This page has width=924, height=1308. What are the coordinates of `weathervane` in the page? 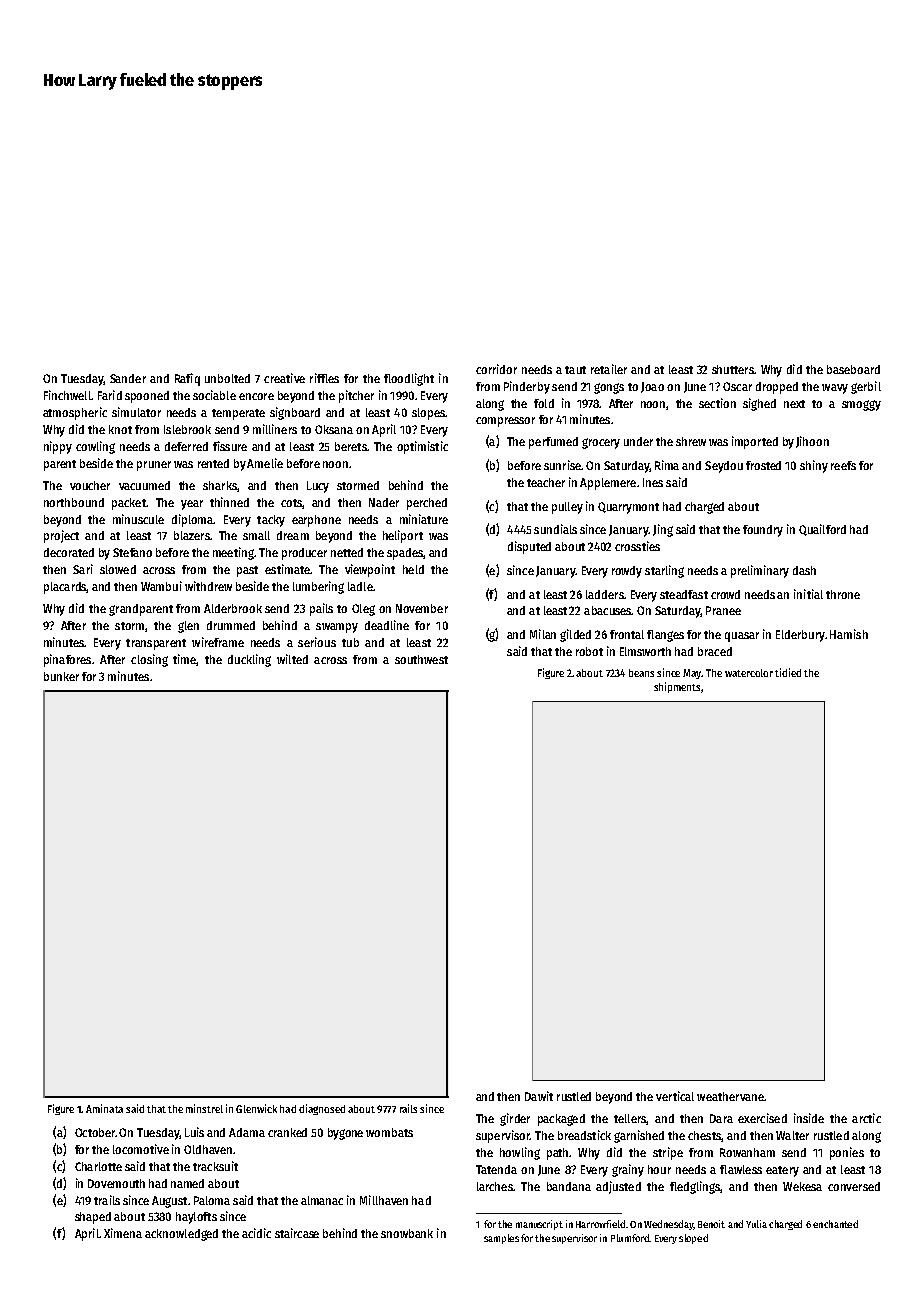 It's located at (730, 1096).
